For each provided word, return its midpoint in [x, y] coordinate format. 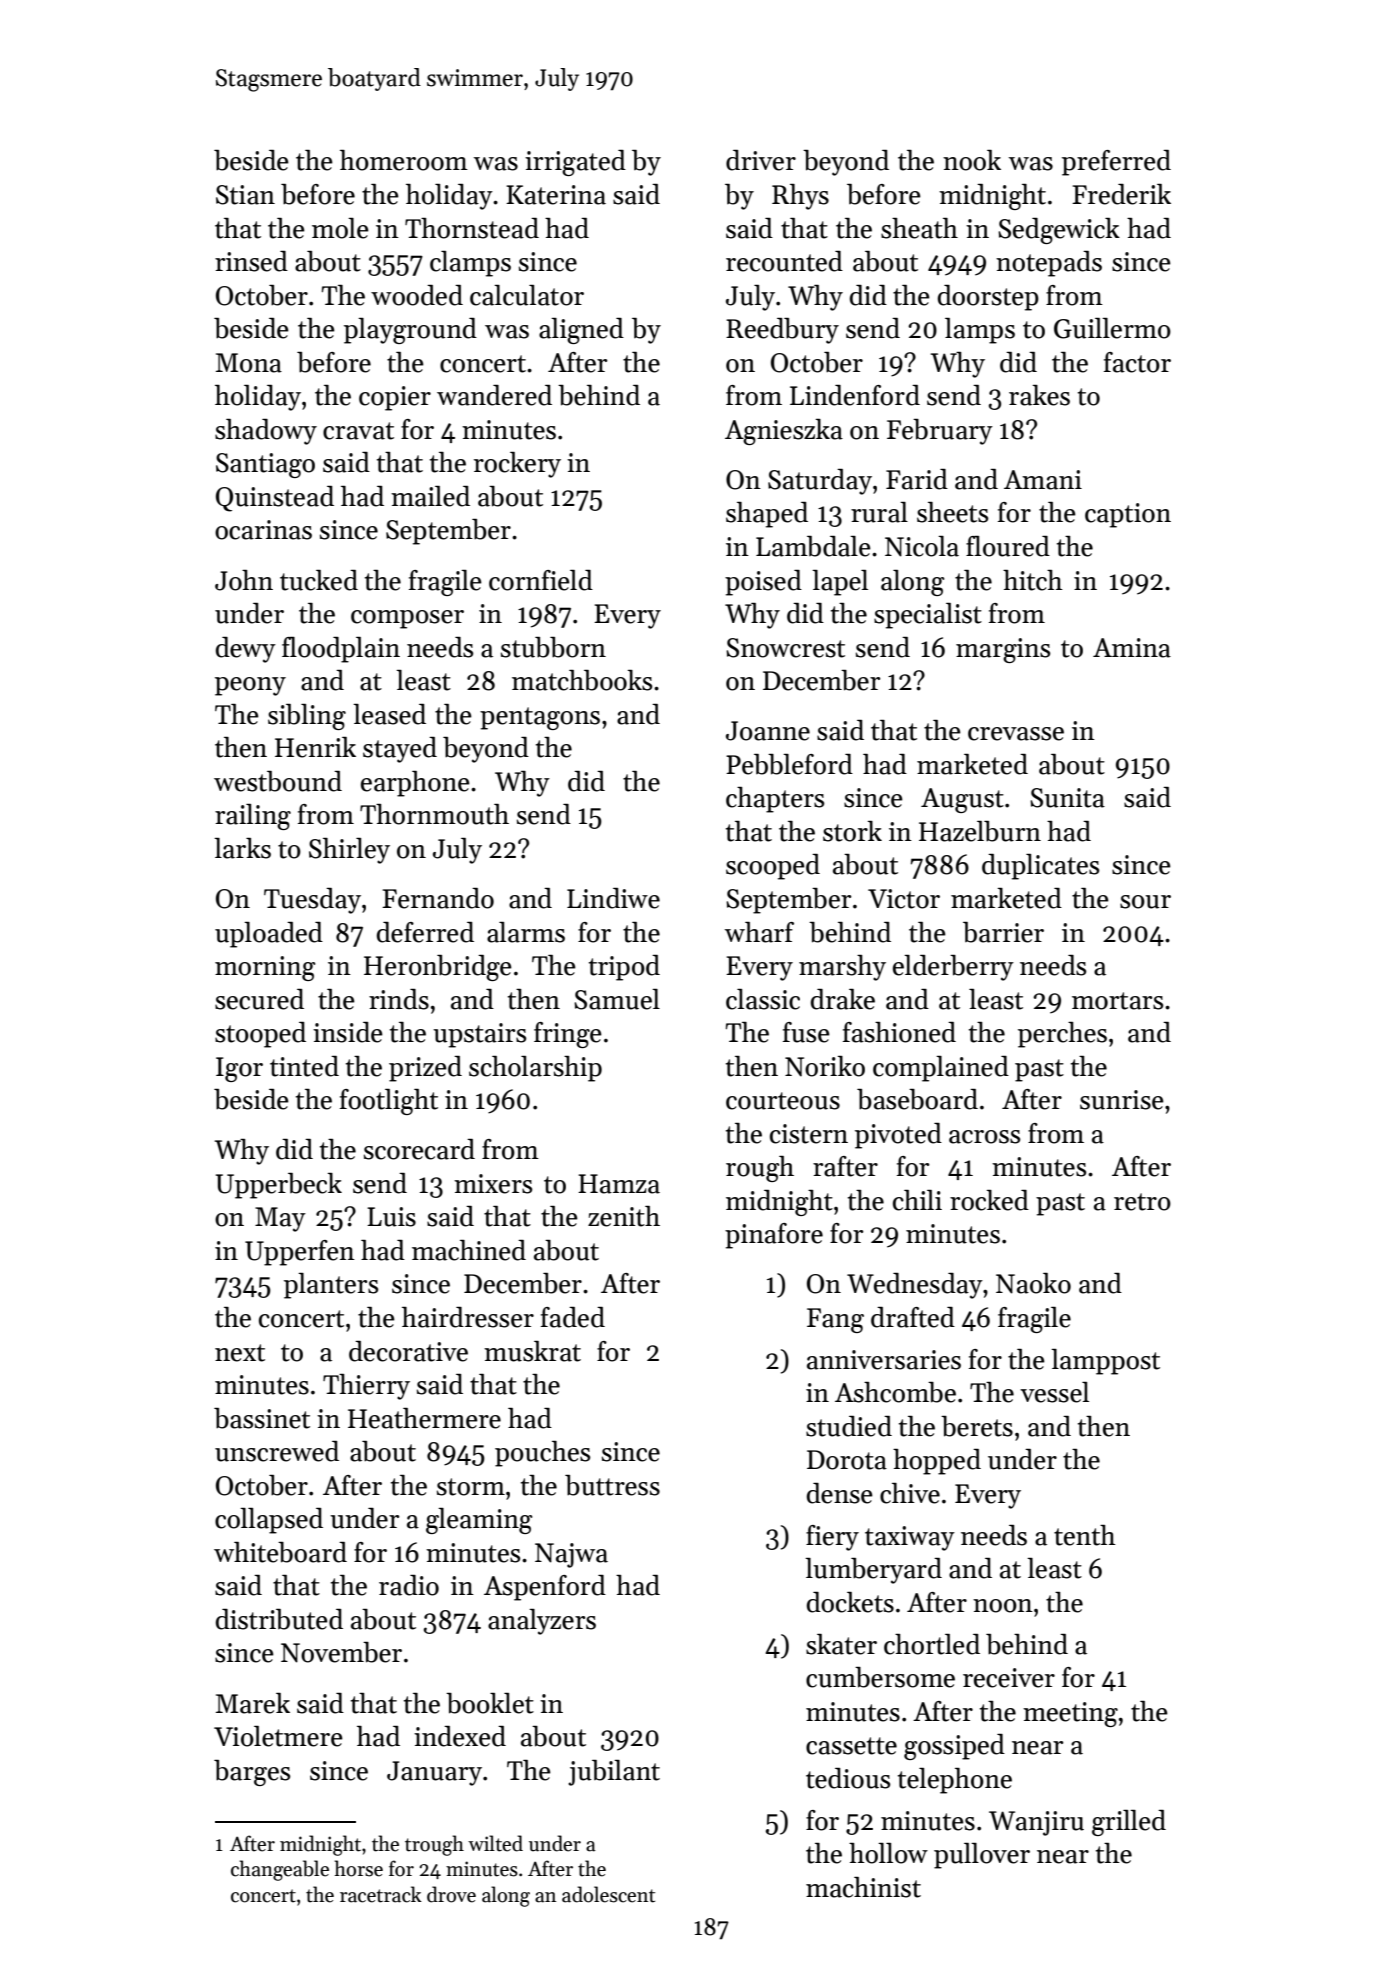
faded [573, 1317]
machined [469, 1250]
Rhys [800, 197]
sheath [919, 228]
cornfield [541, 580]
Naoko [1033, 1283]
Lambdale [813, 546]
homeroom [404, 160]
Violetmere [278, 1736]
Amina [1132, 648]
